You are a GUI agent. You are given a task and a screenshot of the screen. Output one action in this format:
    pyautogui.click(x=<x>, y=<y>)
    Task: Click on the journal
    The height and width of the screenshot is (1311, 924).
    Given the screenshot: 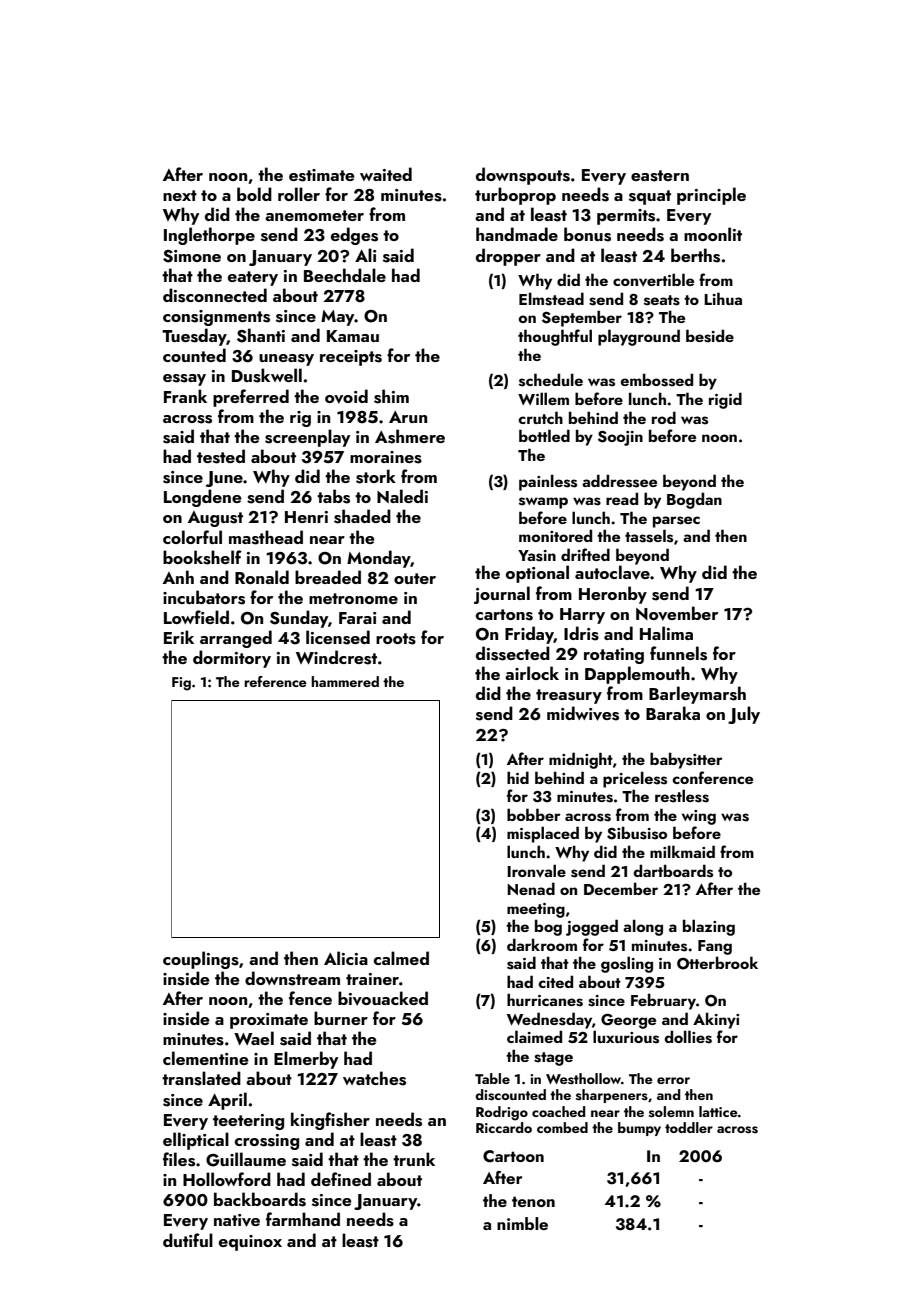 What is the action you would take?
    pyautogui.click(x=502, y=595)
